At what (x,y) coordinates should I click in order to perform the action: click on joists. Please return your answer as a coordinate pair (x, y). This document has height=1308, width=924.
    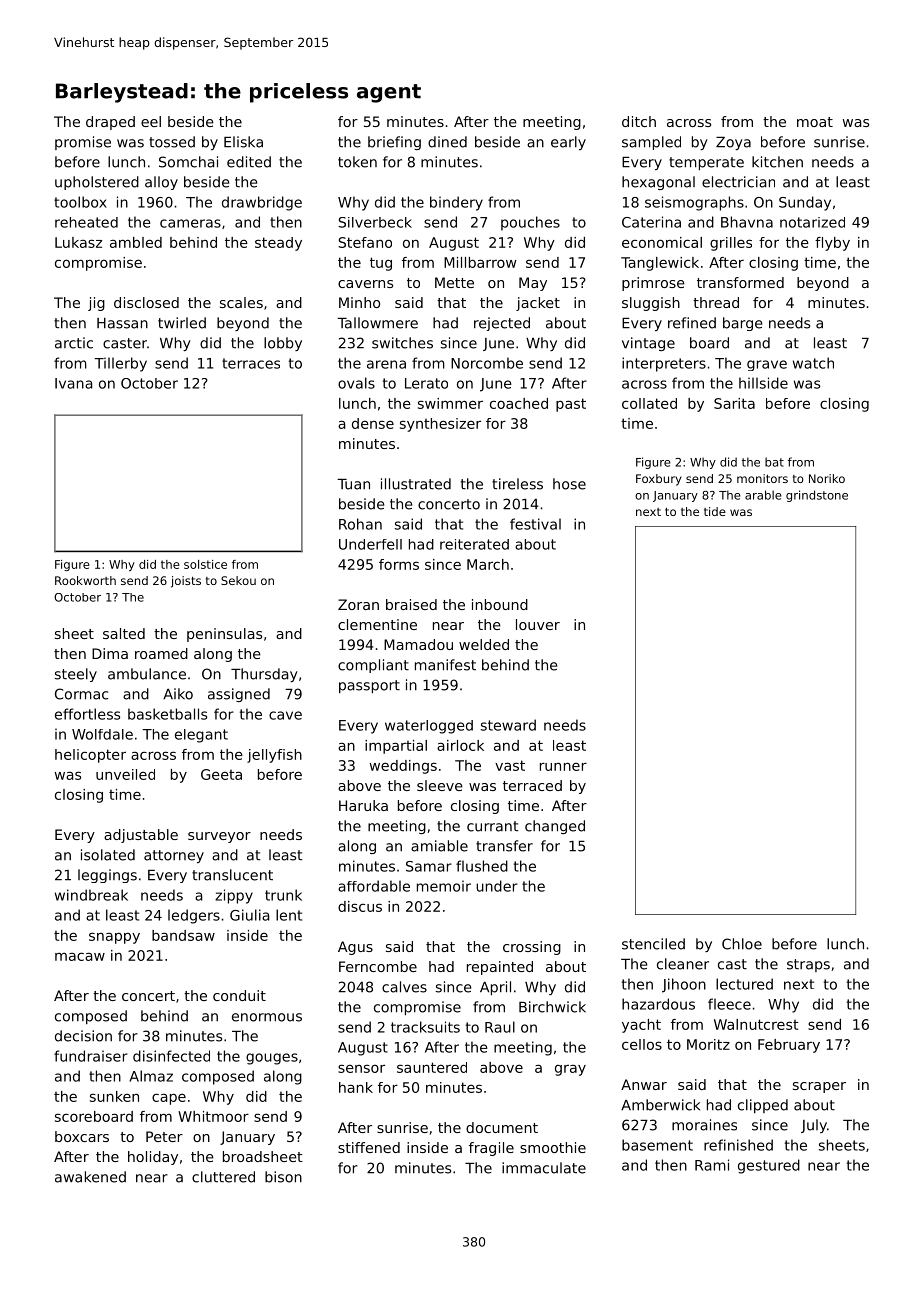
    Looking at the image, I should click on (186, 582).
